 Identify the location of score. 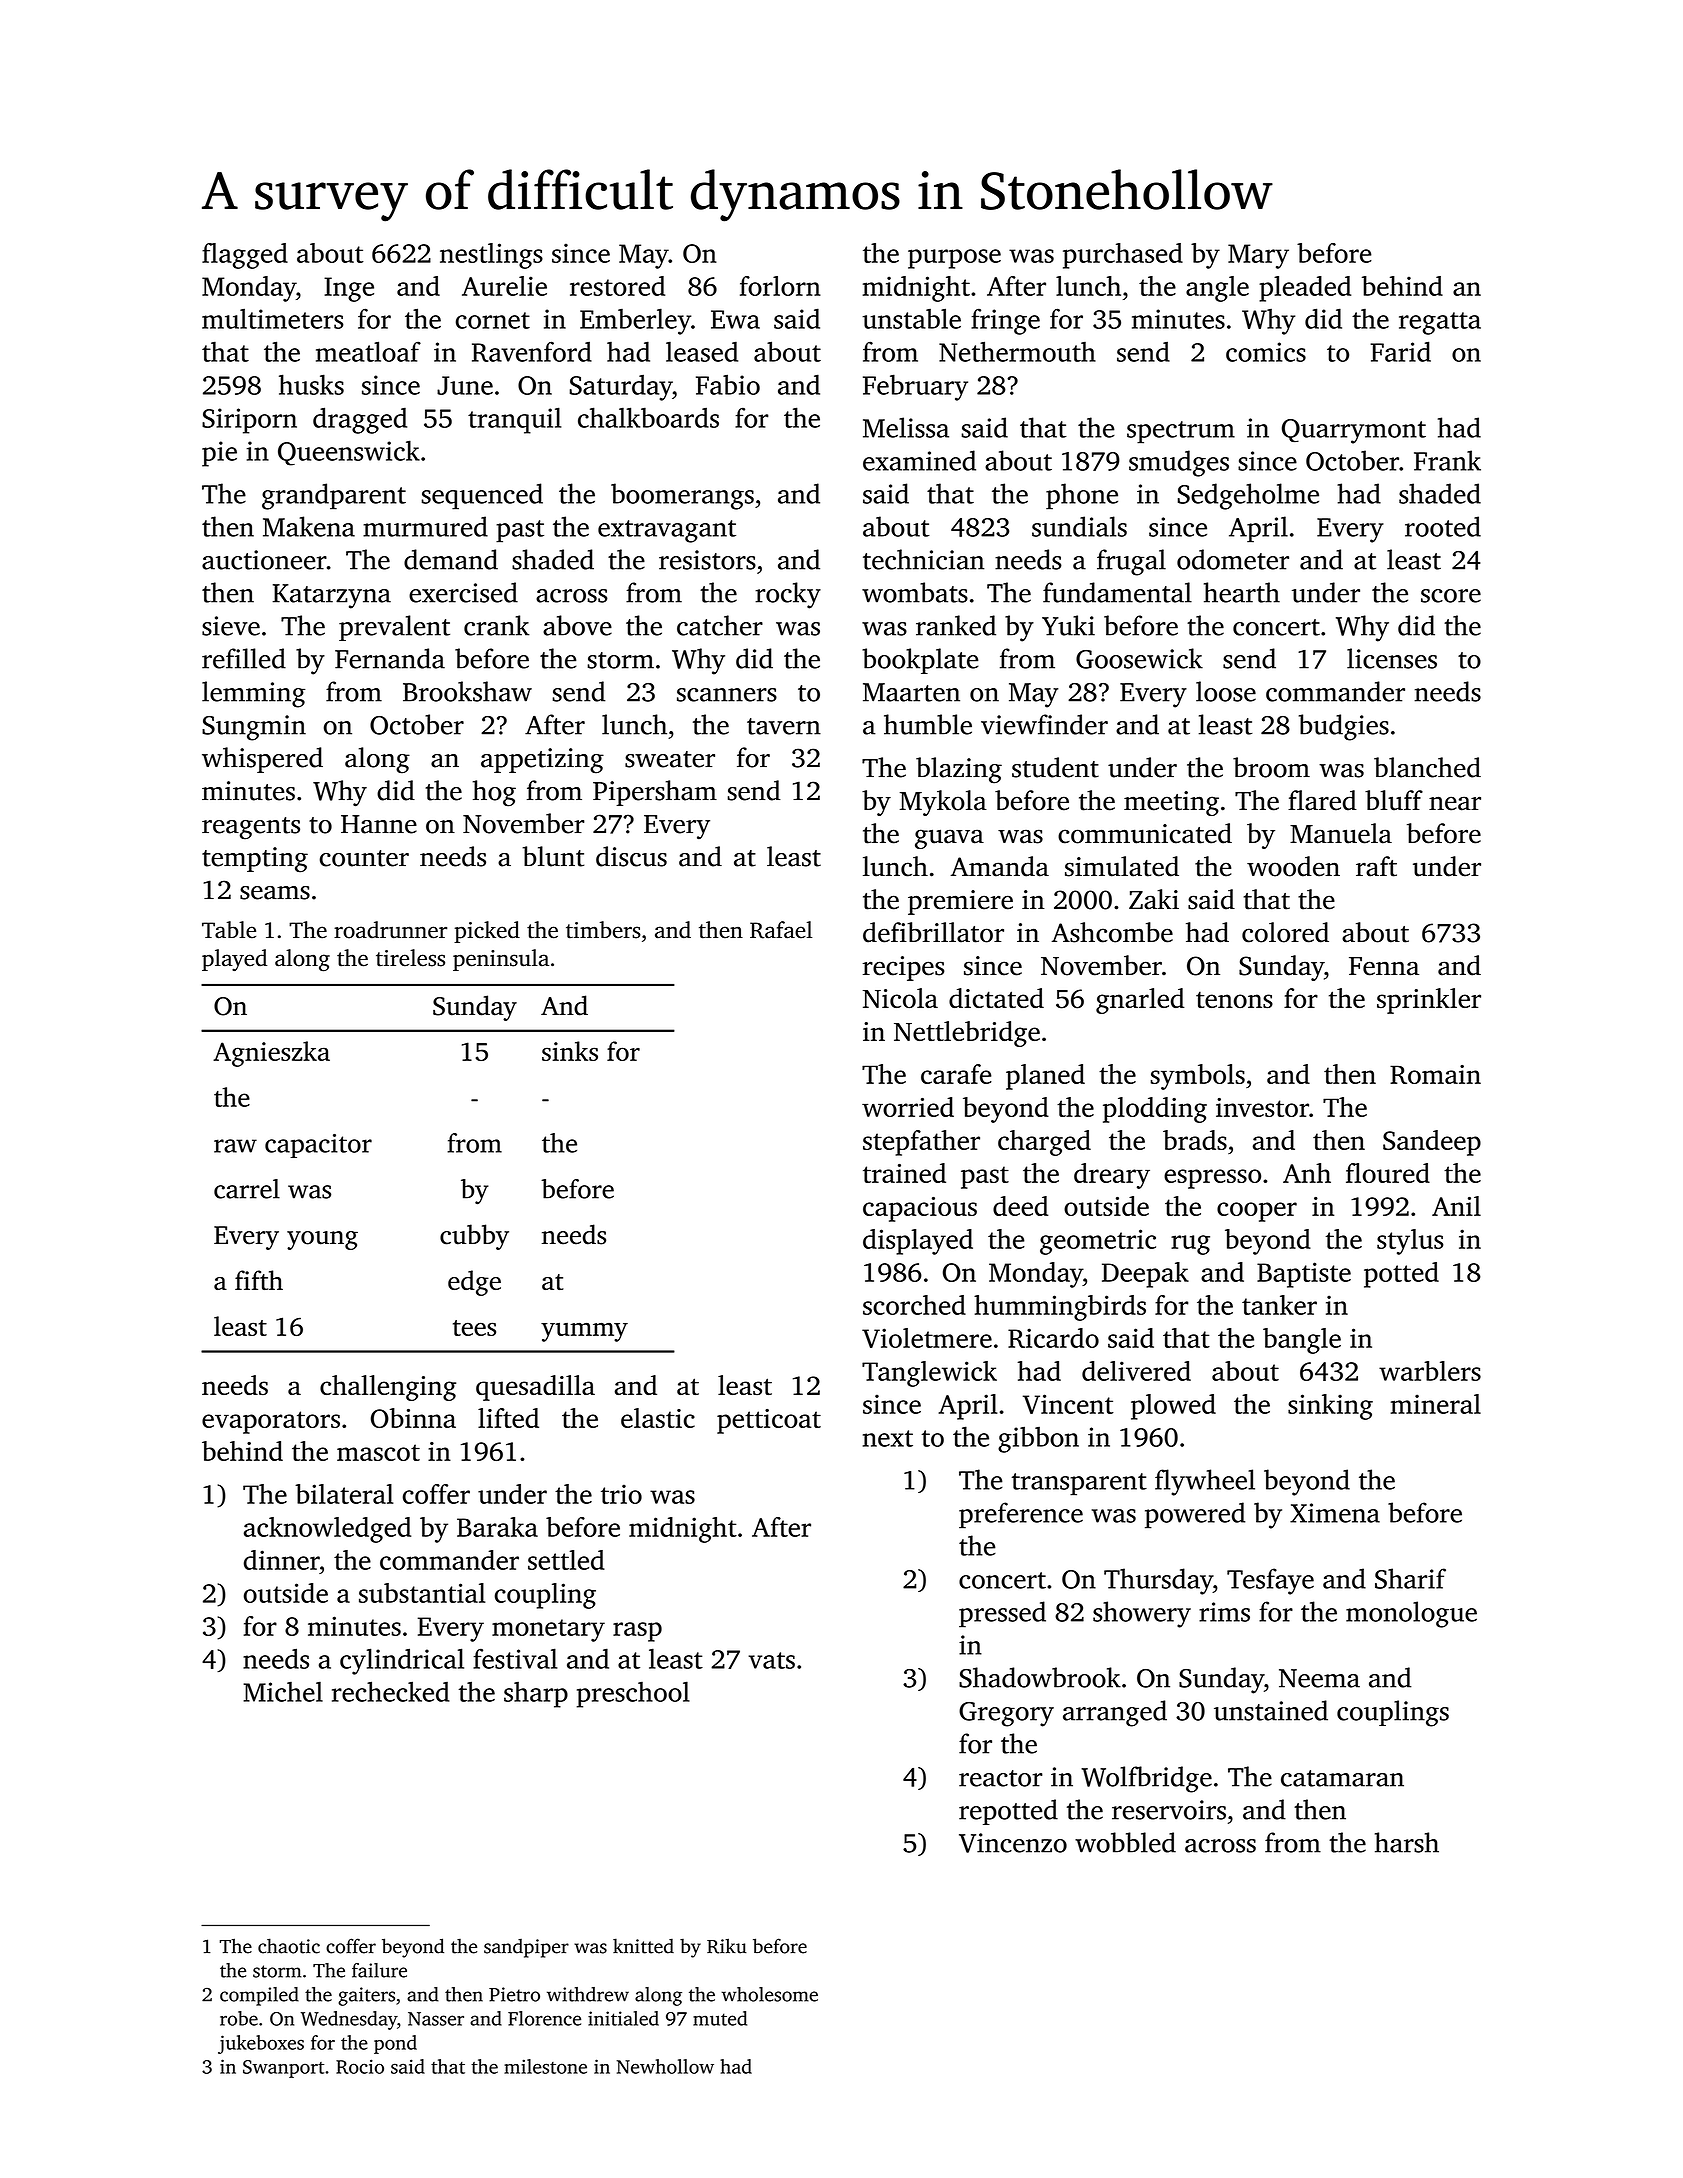
(1451, 596).
